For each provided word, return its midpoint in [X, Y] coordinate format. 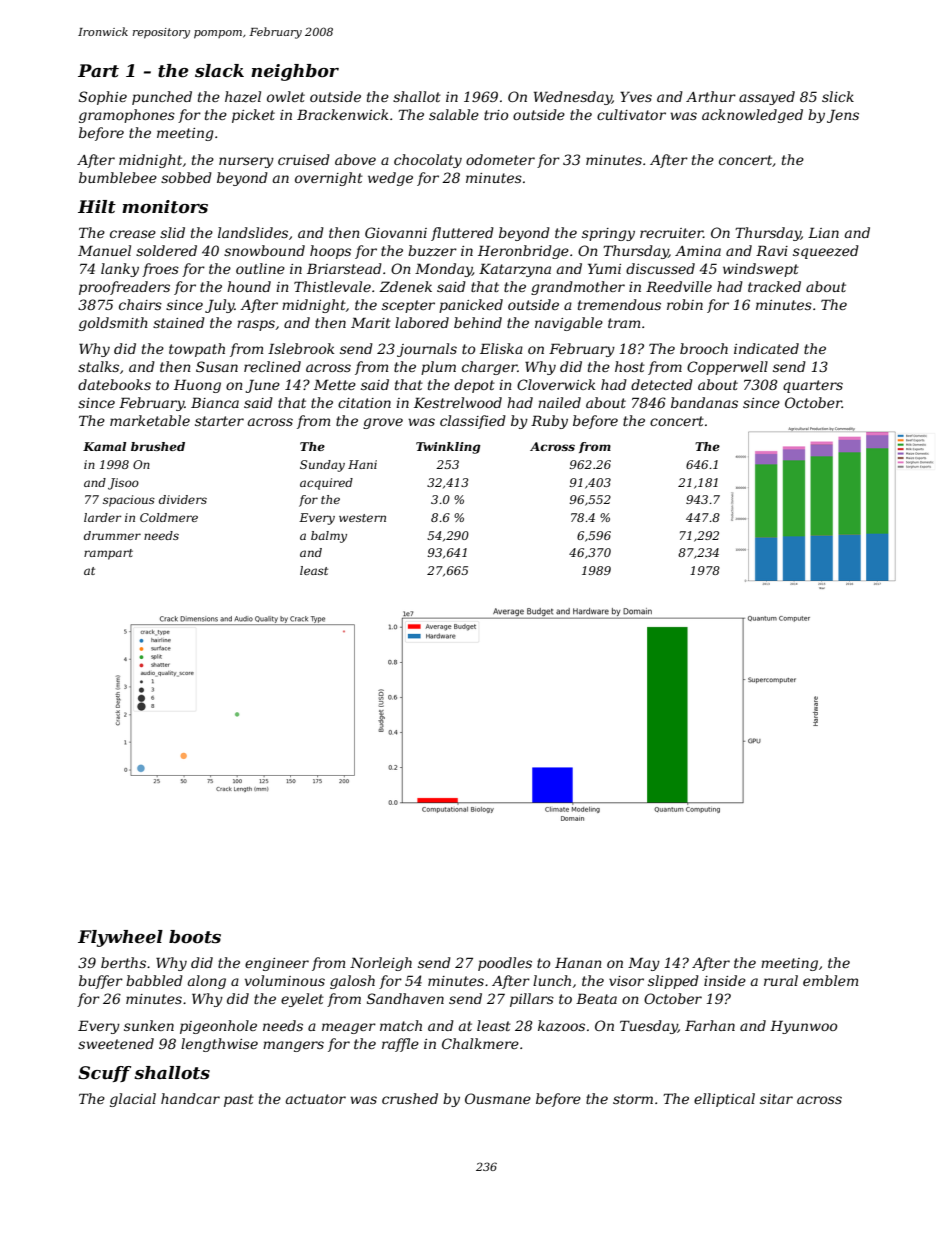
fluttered [462, 234]
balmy [329, 537]
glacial [133, 1100]
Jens [843, 116]
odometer [500, 159]
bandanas [704, 402]
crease [133, 234]
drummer [112, 535]
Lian [823, 232]
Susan [217, 366]
